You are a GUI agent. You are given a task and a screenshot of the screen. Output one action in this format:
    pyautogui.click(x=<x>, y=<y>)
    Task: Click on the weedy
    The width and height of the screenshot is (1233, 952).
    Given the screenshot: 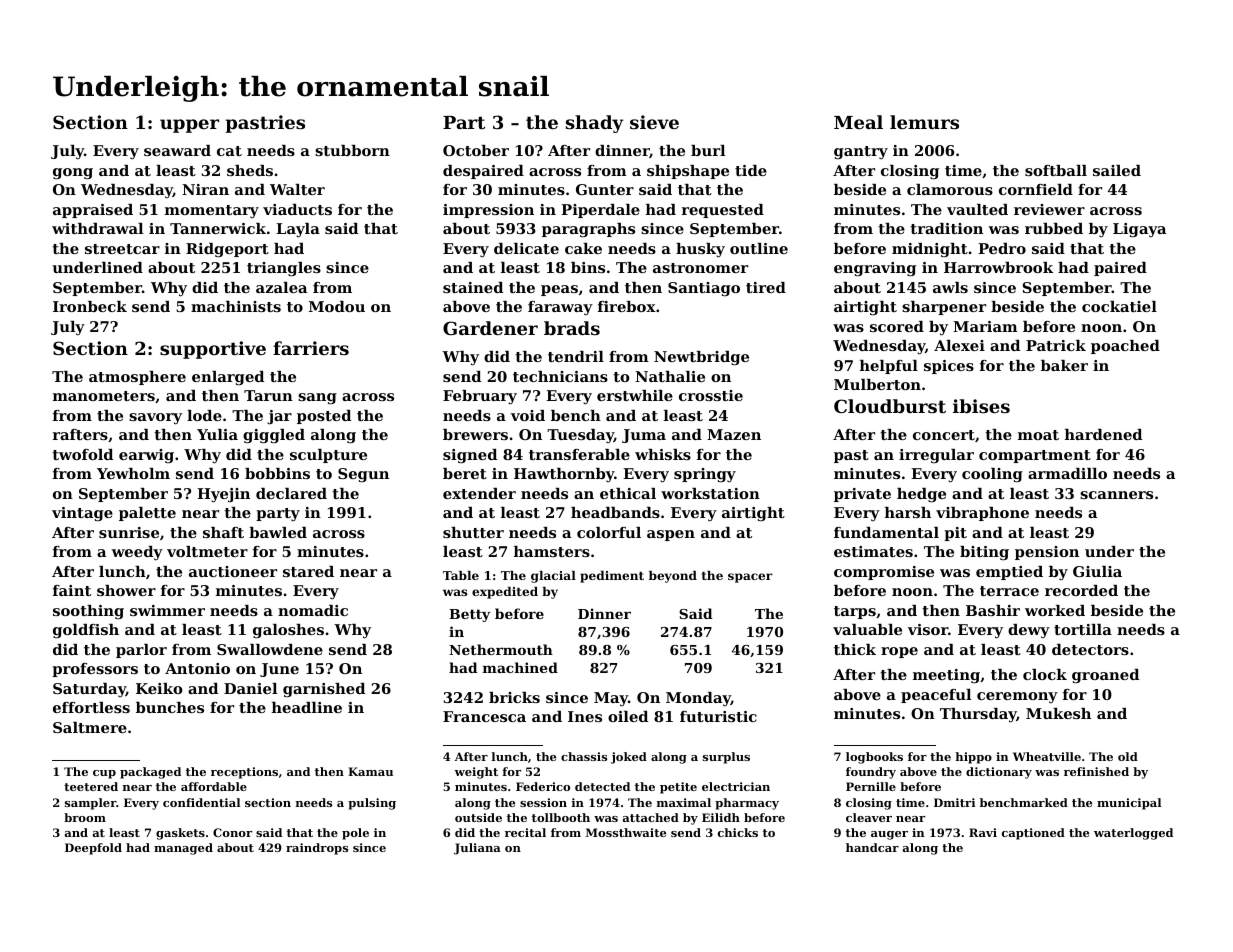 What is the action you would take?
    pyautogui.click(x=137, y=553)
